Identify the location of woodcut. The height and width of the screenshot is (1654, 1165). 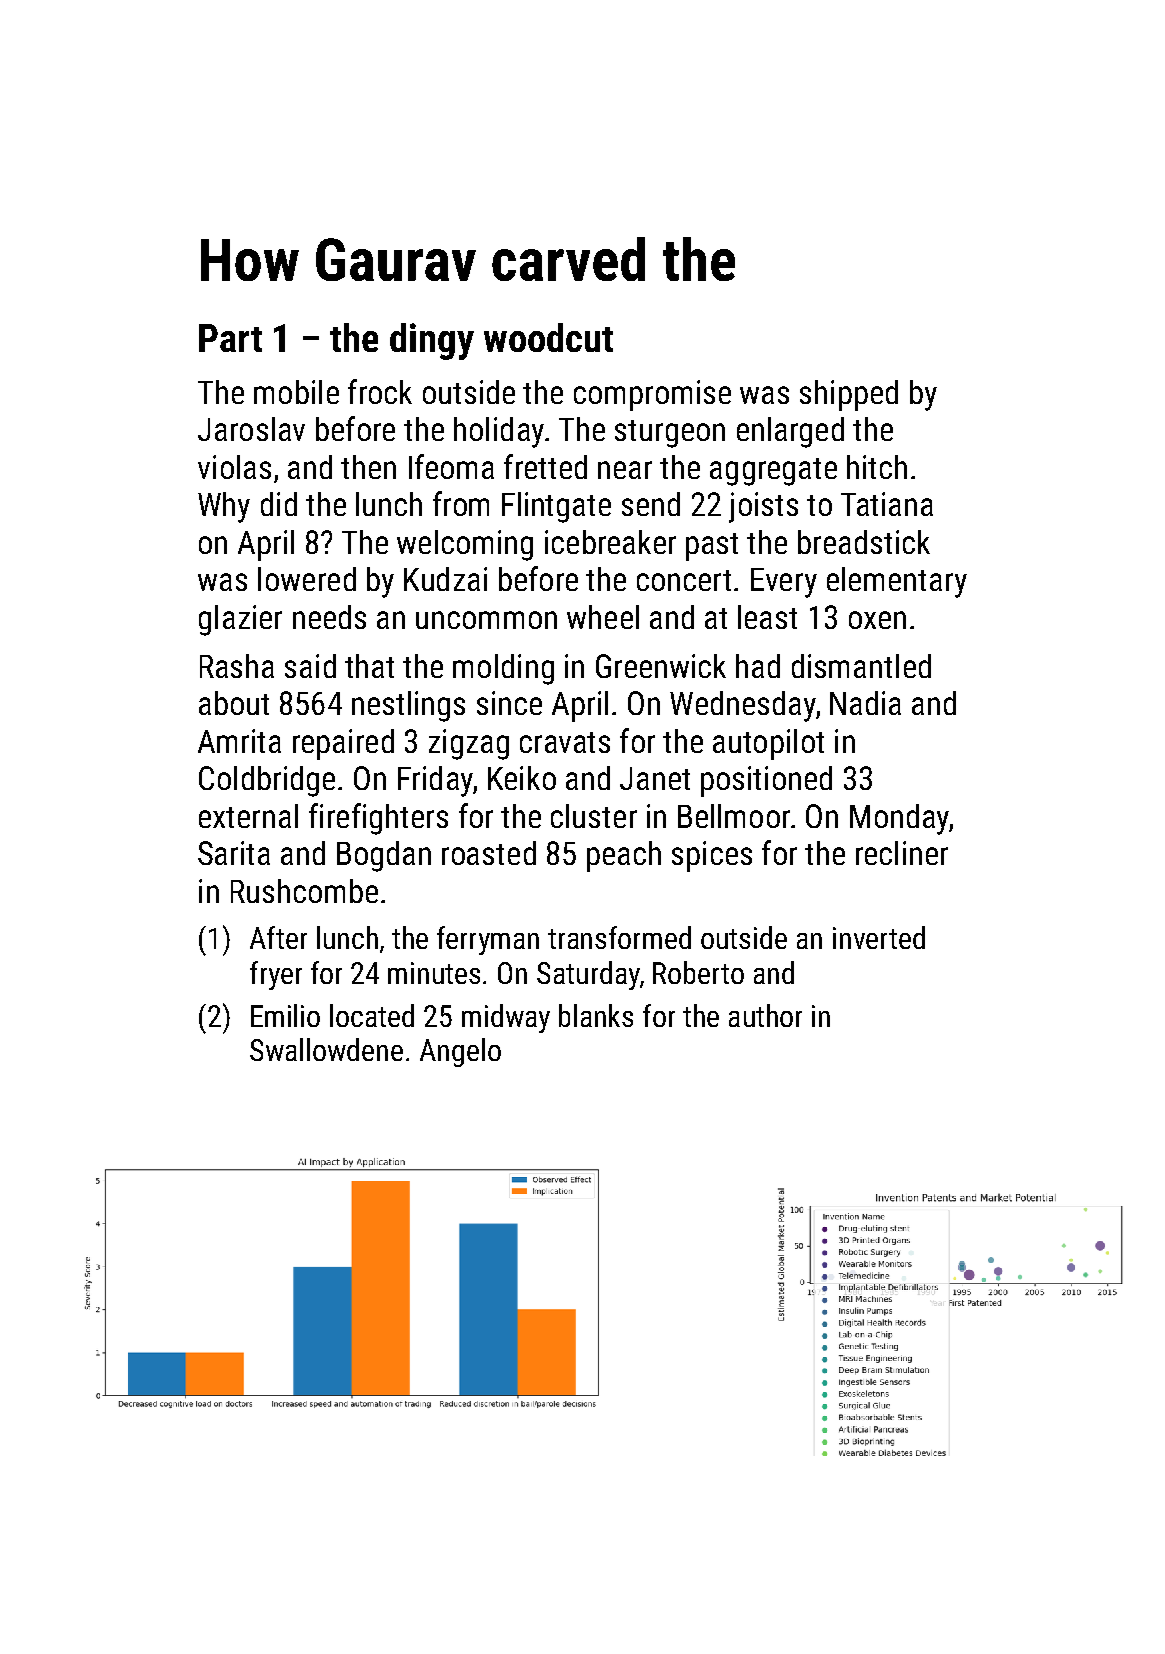
(548, 337).
